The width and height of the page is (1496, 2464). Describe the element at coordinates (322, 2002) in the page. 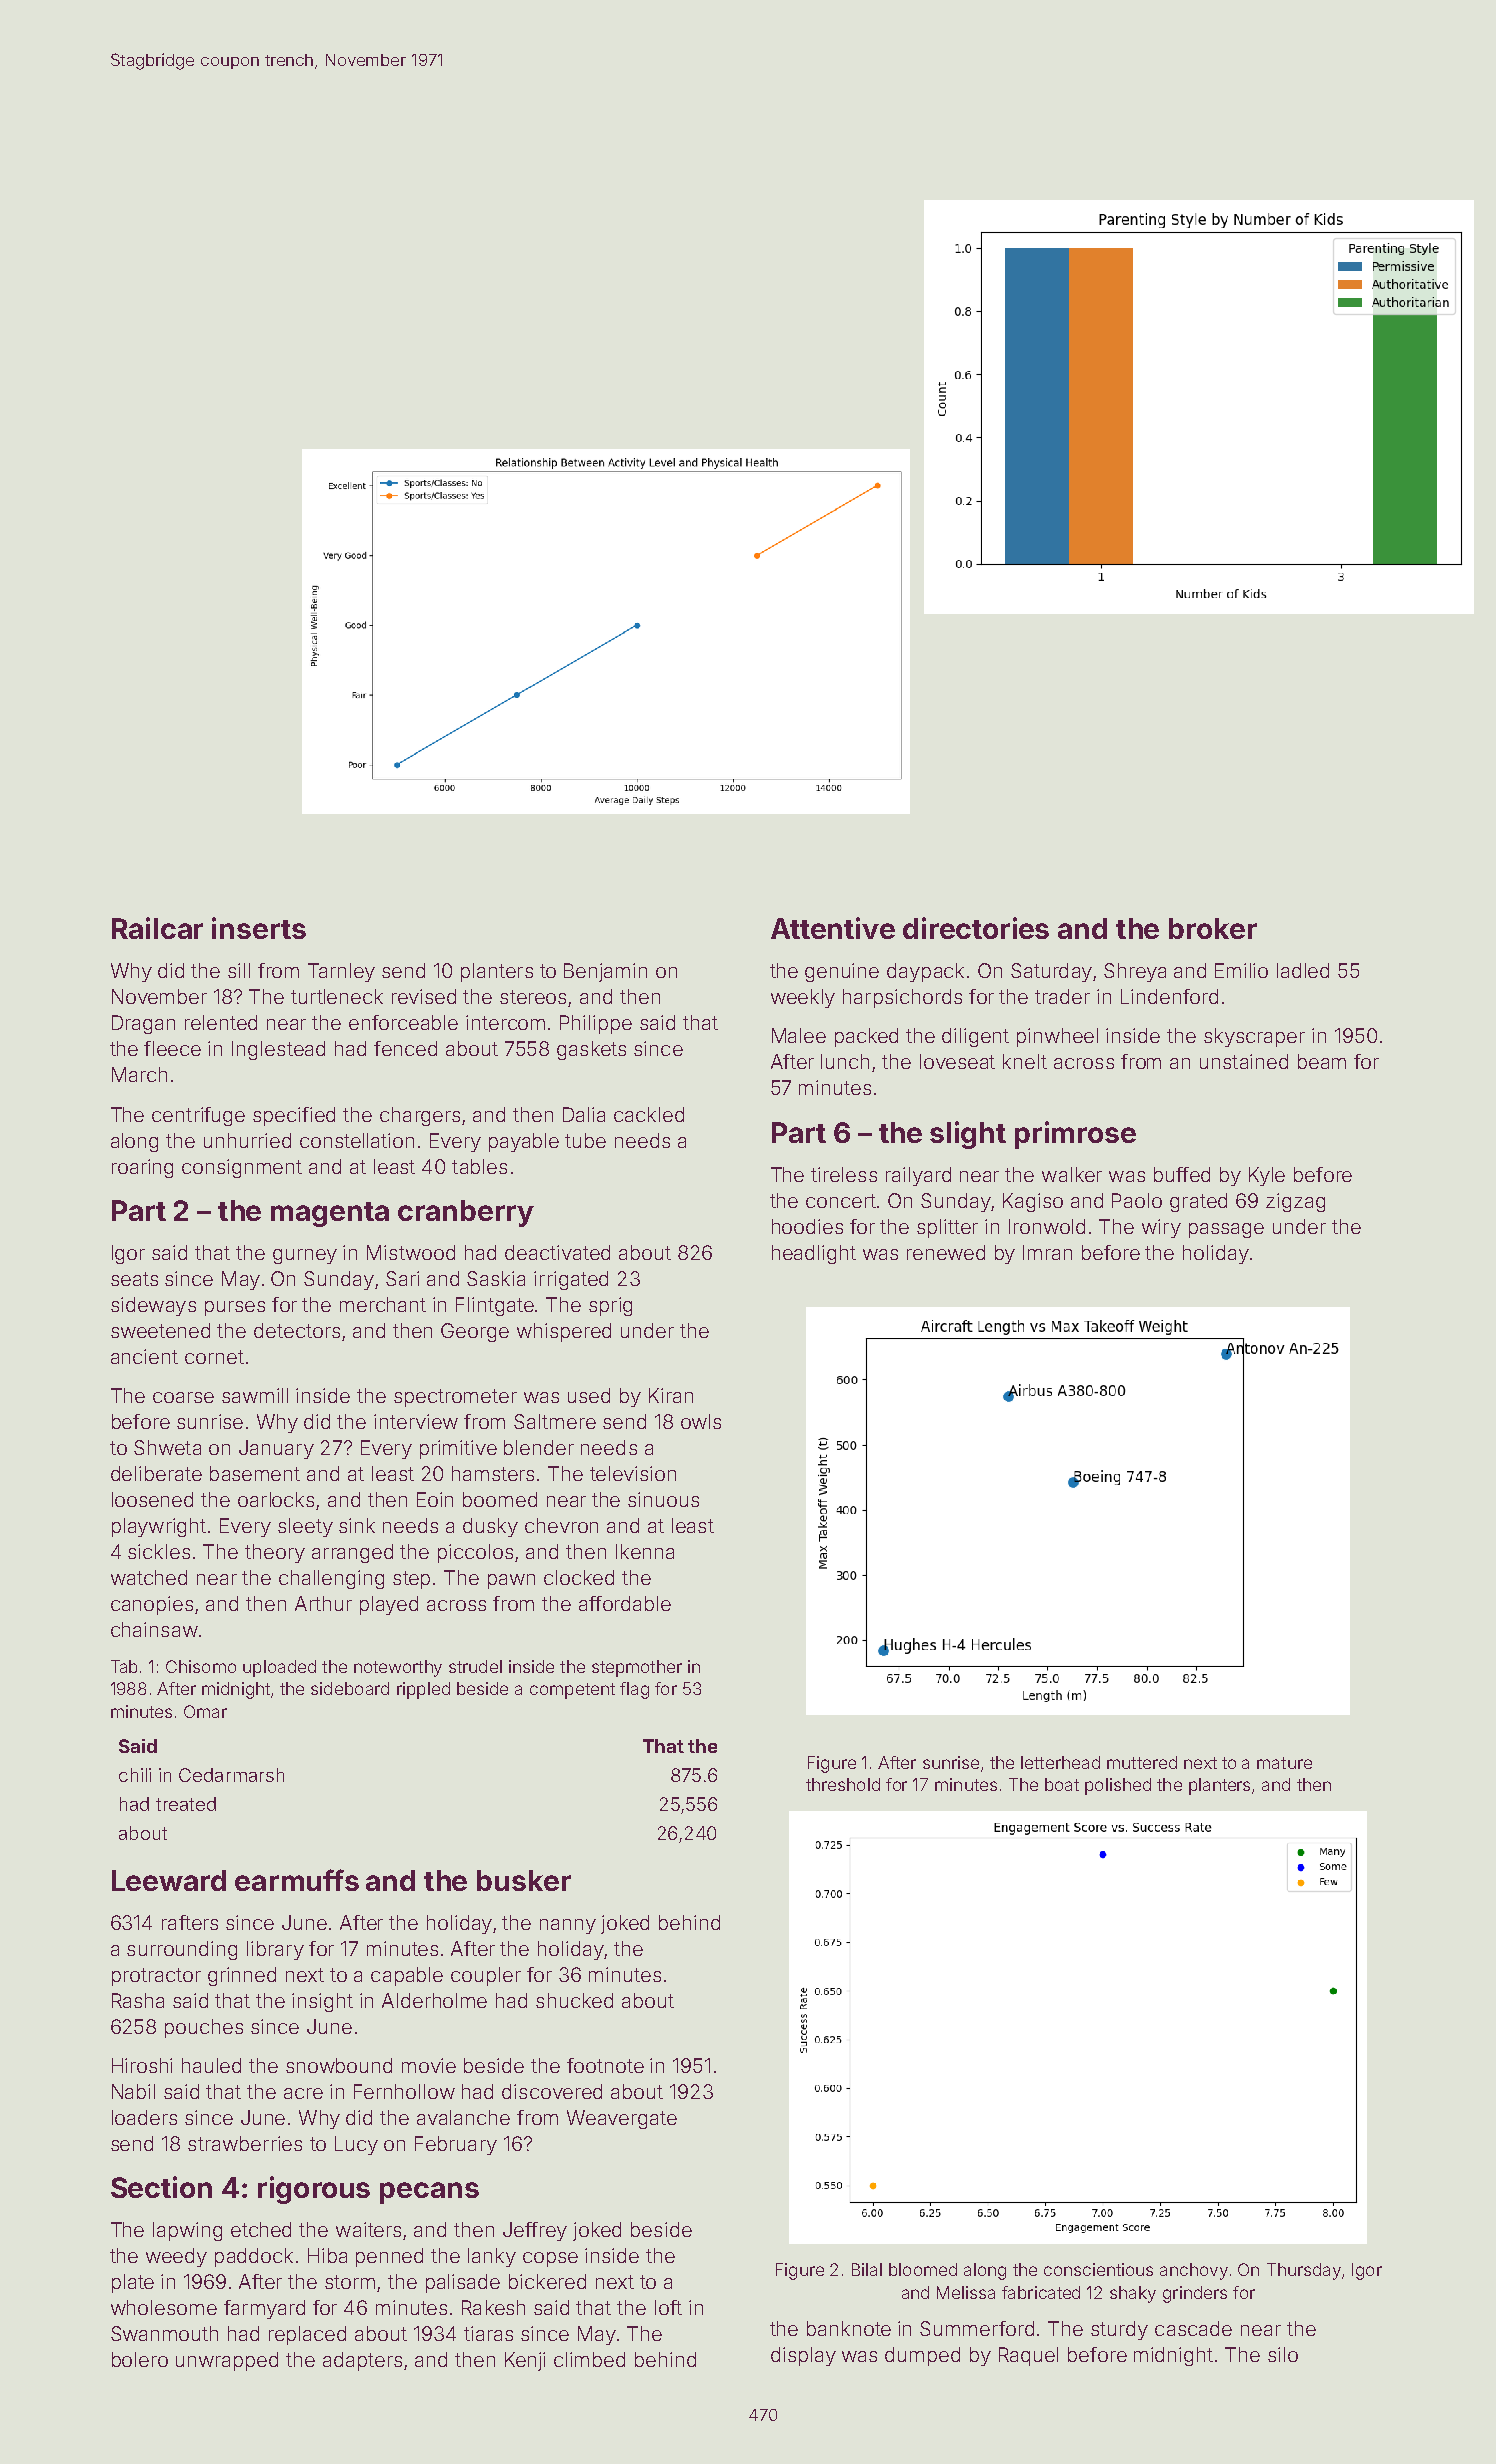

I see `insight` at that location.
